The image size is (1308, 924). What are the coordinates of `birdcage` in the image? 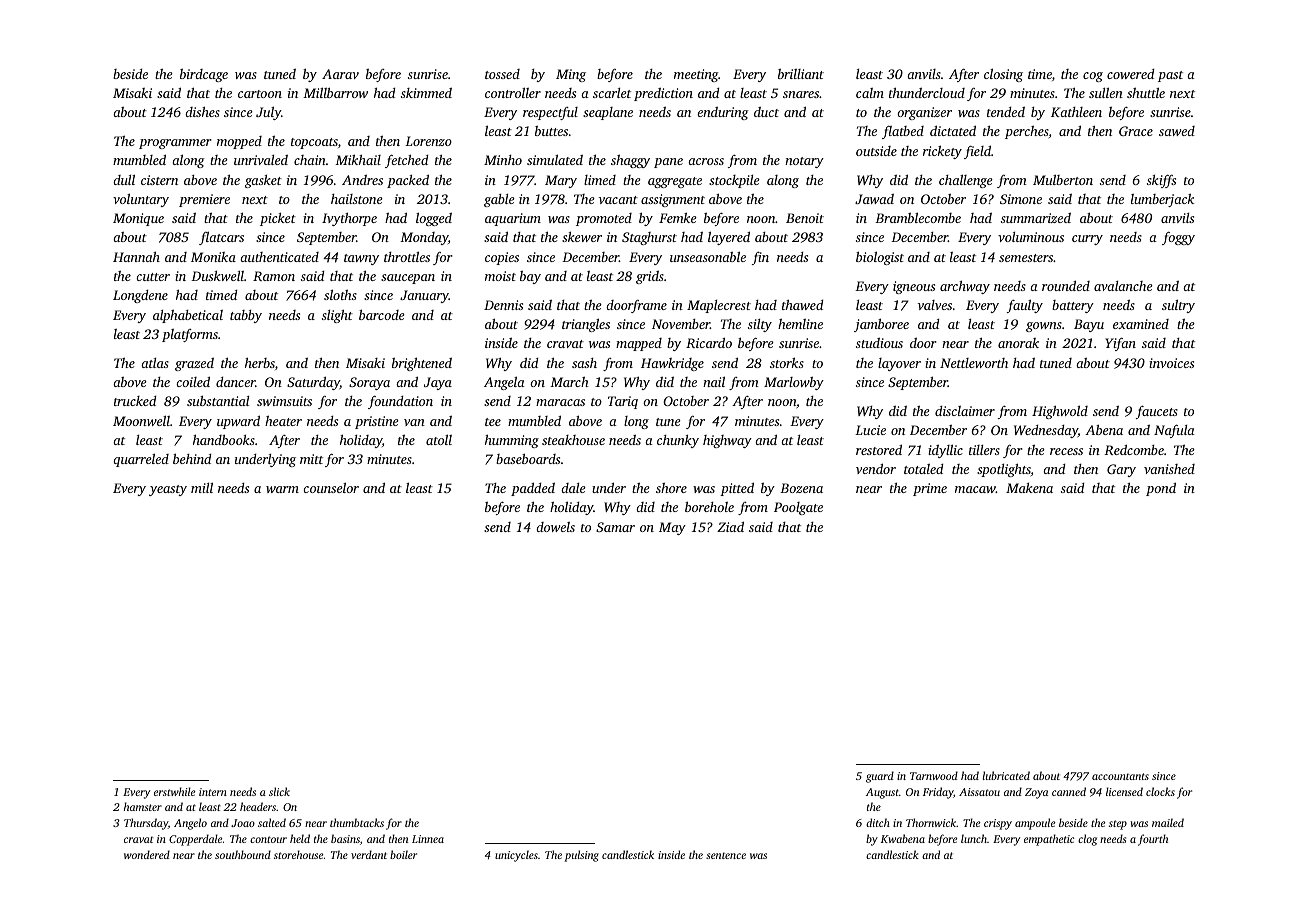 It's located at (204, 75).
